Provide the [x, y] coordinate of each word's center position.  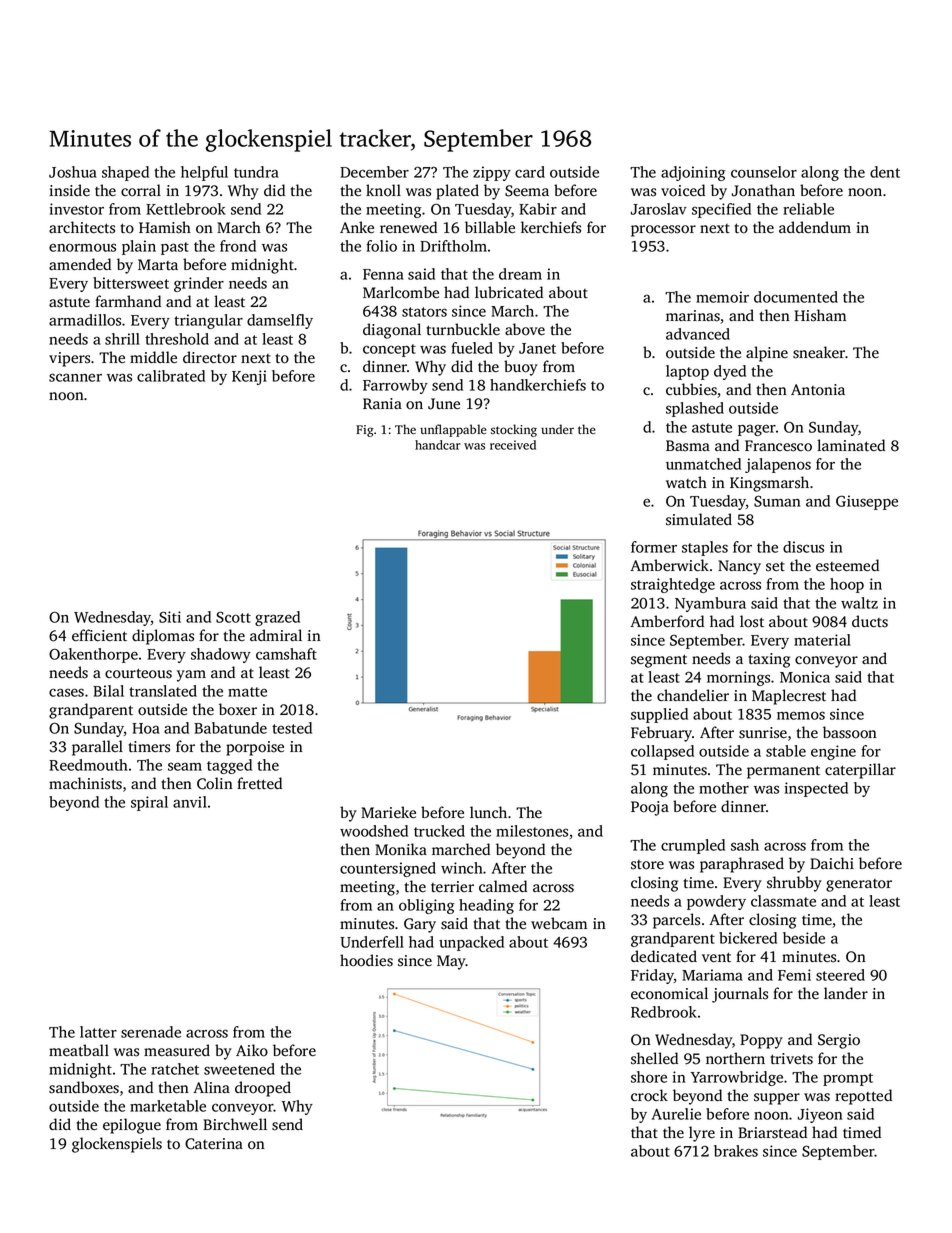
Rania [382, 404]
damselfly [280, 321]
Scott [233, 617]
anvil [190, 802]
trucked [439, 831]
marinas [693, 316]
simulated [699, 519]
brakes [736, 1151]
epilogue [132, 1126]
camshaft [286, 654]
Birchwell [235, 1124]
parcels [676, 921]
